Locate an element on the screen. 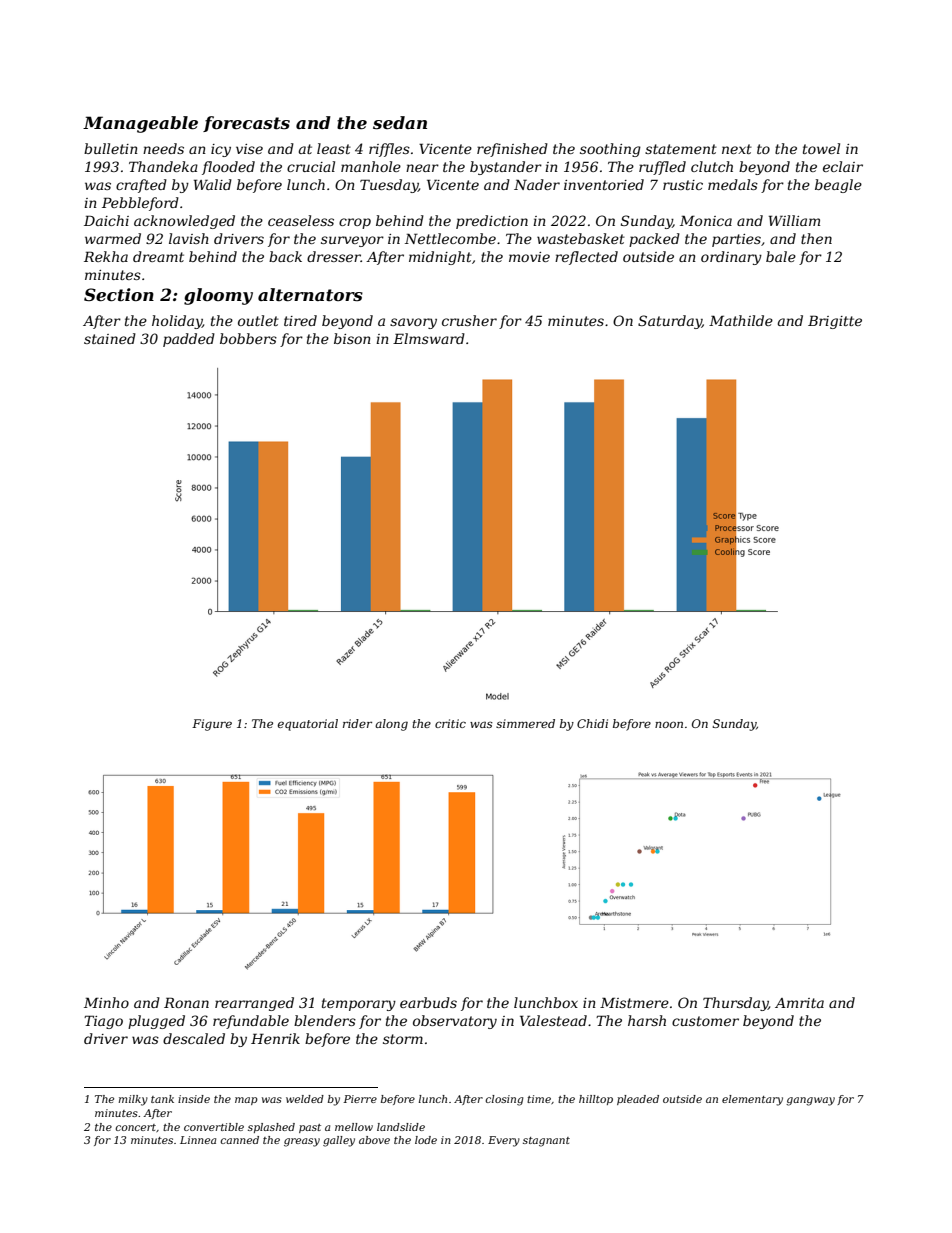 Image resolution: width=952 pixels, height=1233 pixels. equatorial is located at coordinates (308, 725).
